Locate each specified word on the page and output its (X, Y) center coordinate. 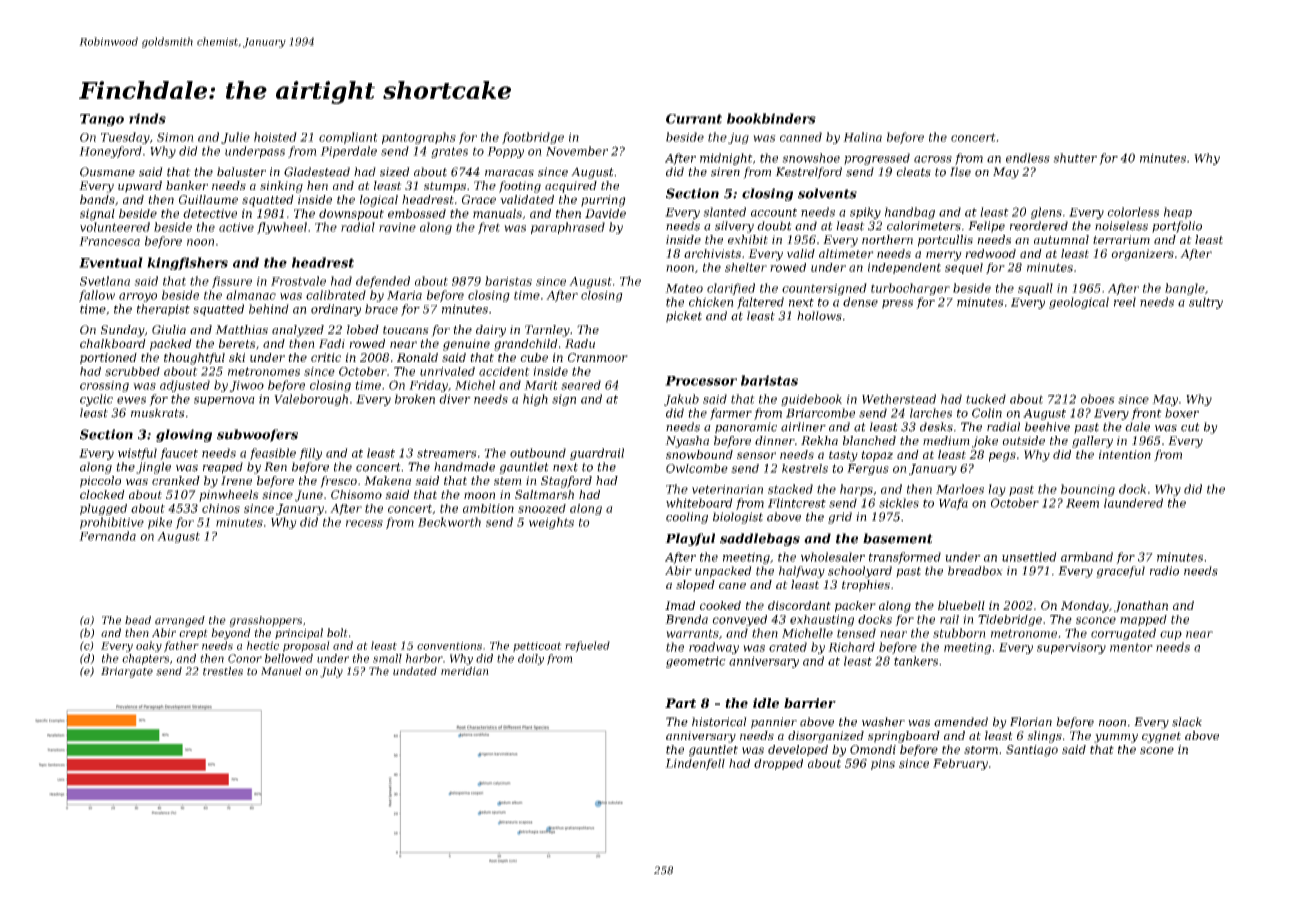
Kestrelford (808, 173)
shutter (1075, 158)
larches (931, 413)
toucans (406, 330)
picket (684, 317)
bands (97, 199)
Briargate (127, 672)
